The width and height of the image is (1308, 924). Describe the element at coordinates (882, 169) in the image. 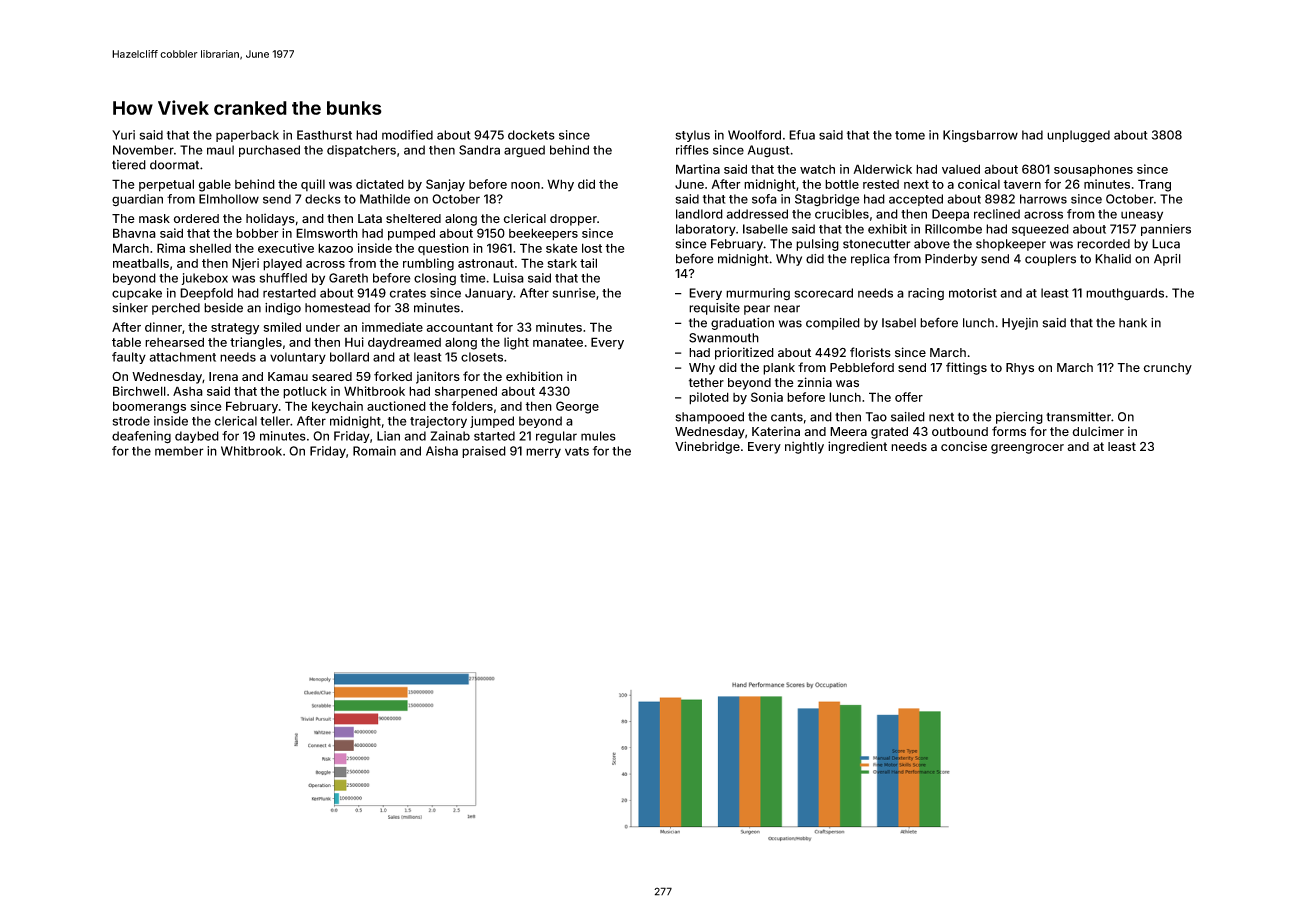

I see `Alderwick` at that location.
